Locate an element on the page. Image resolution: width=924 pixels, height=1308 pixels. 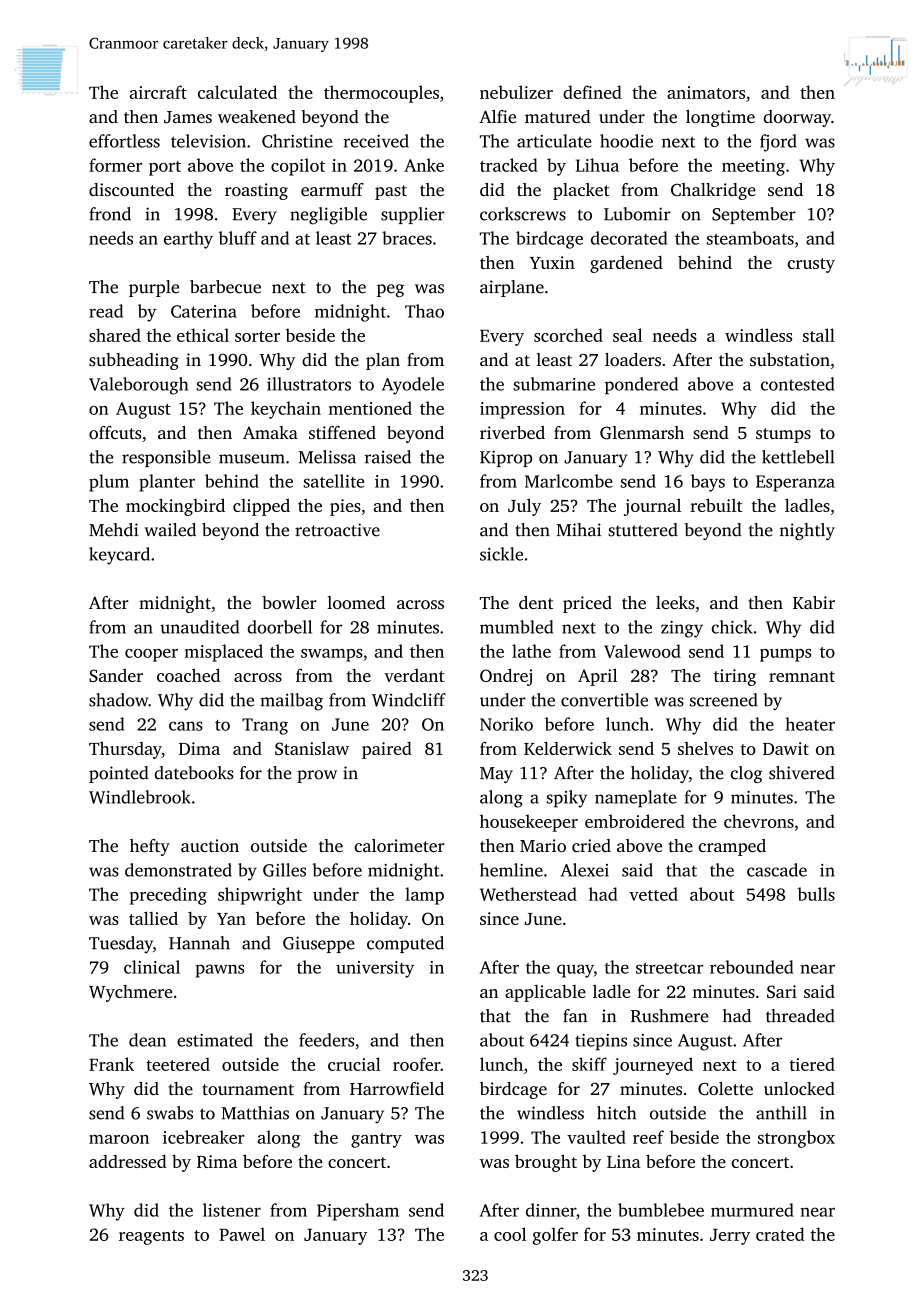
Amaka is located at coordinates (270, 432).
